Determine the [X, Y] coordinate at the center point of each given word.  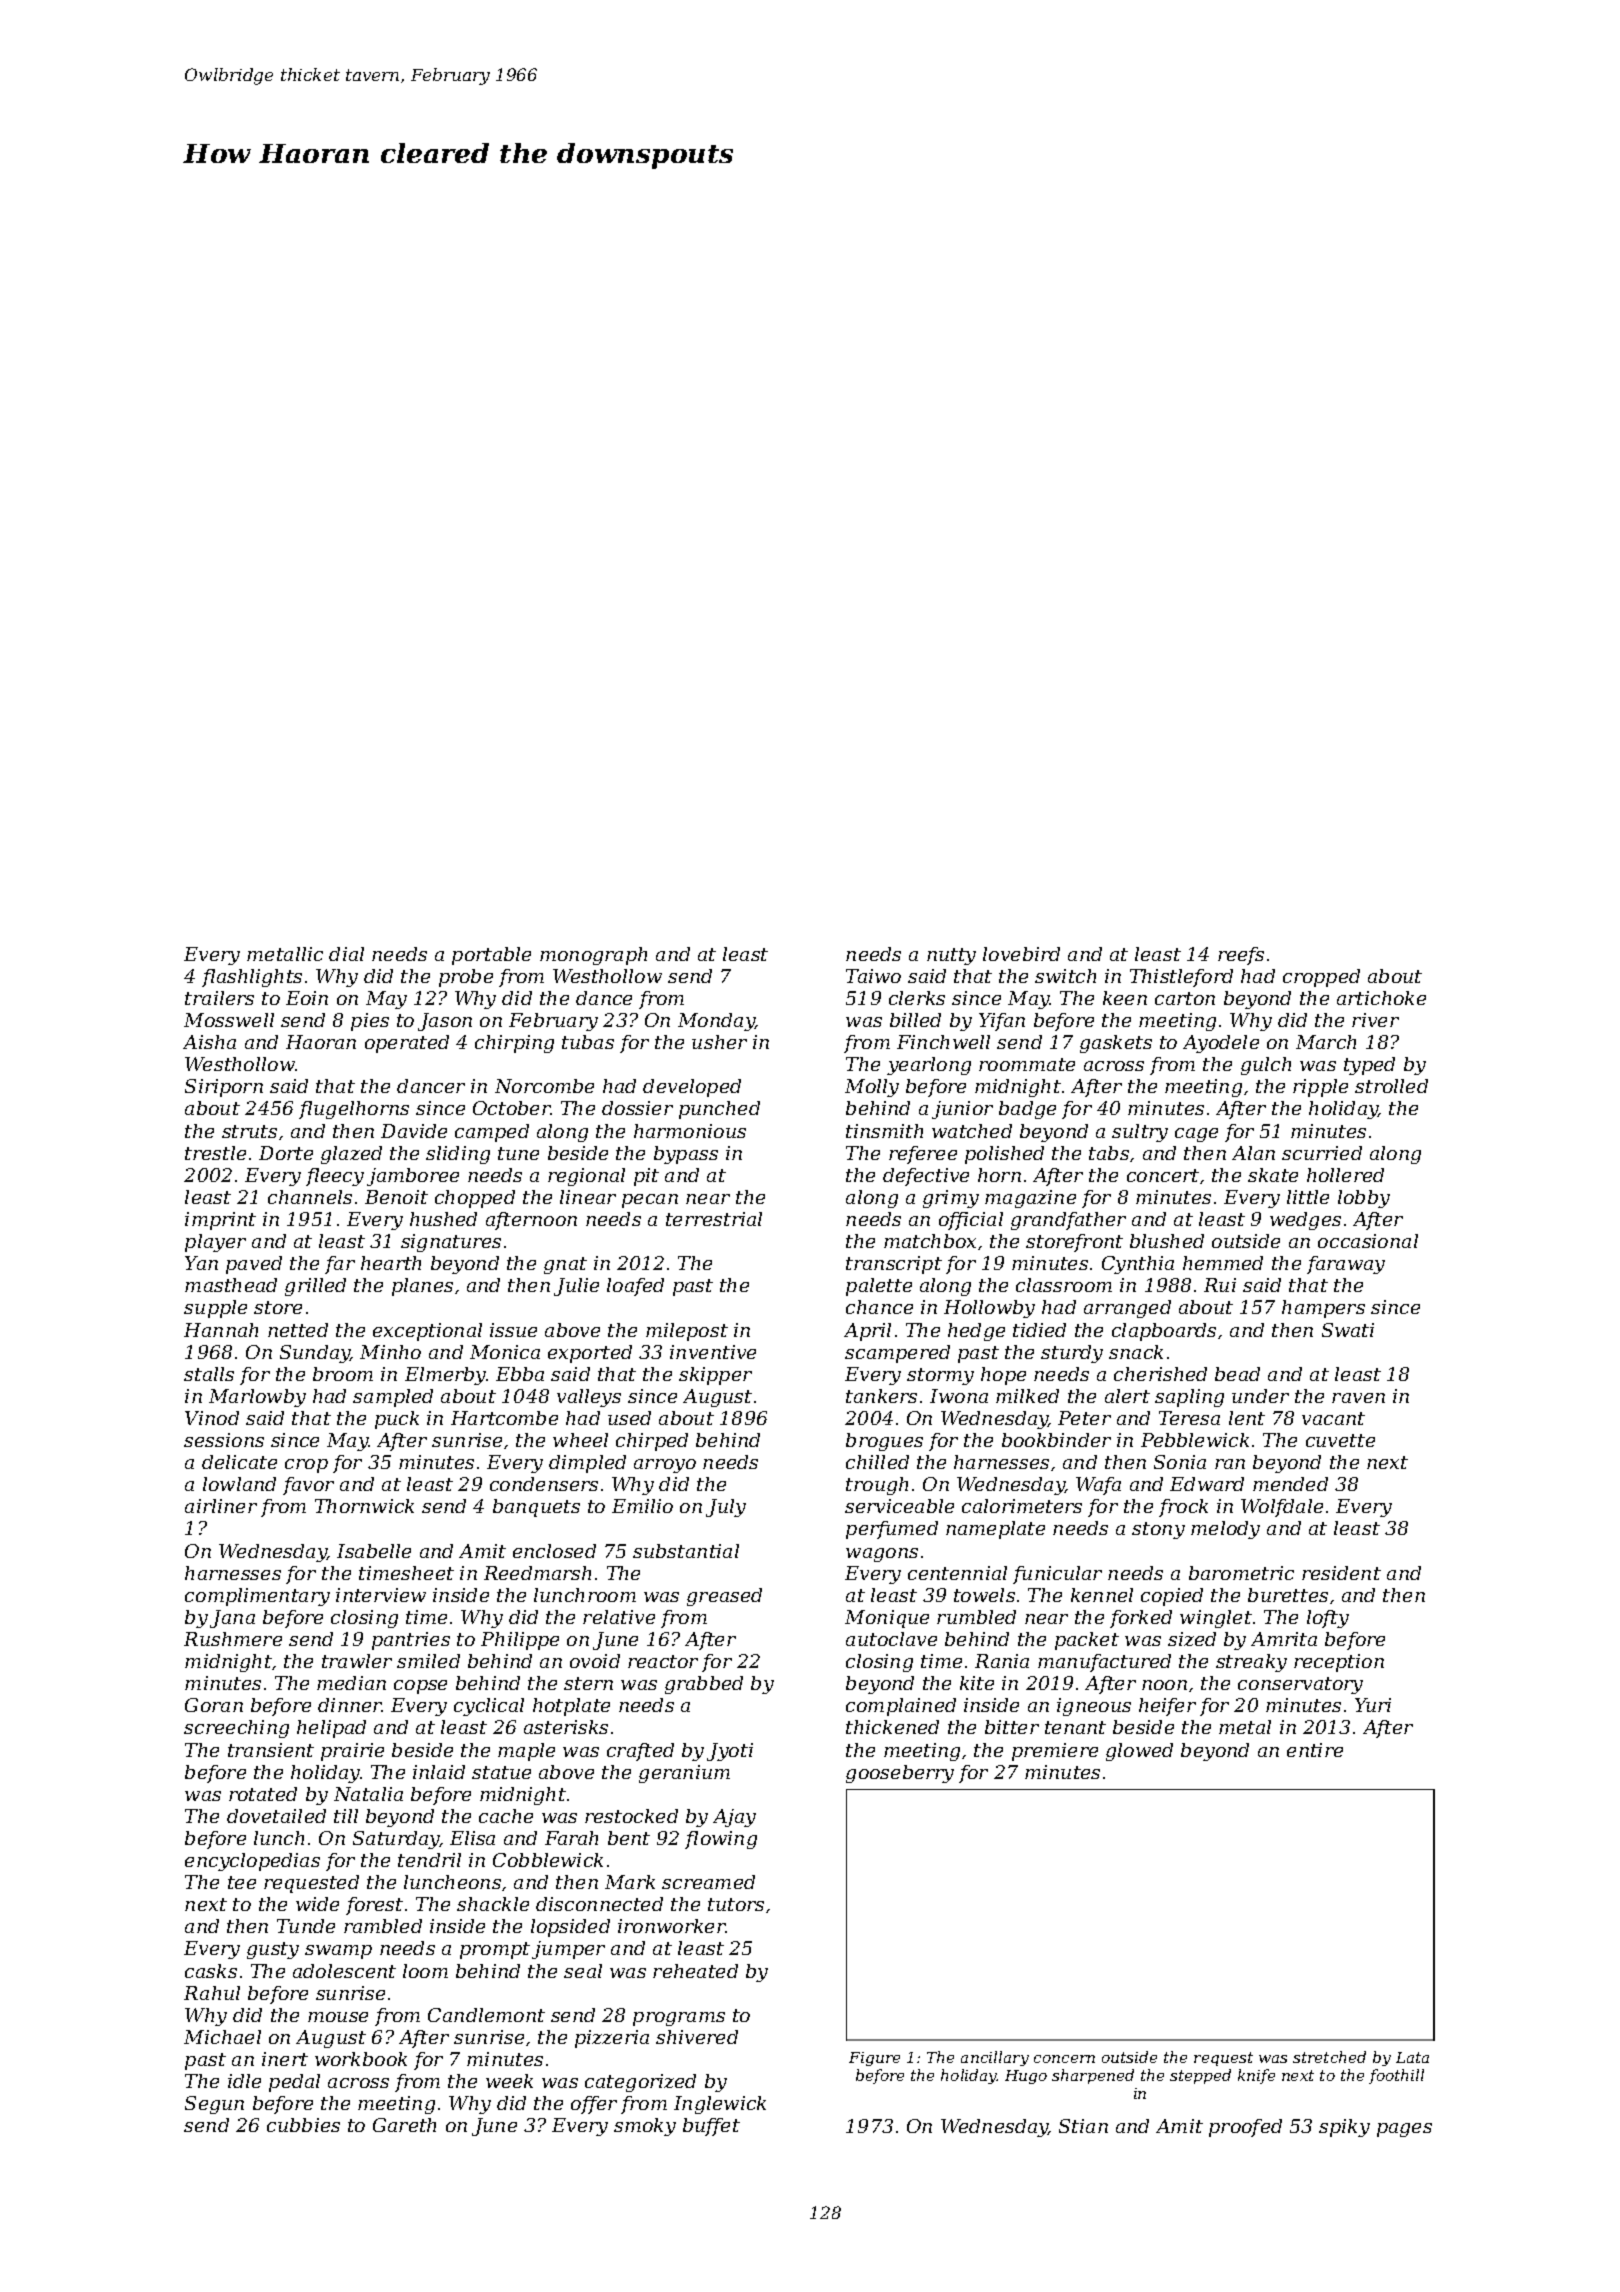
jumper [568, 1950]
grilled [315, 1287]
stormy [940, 1376]
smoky [645, 2127]
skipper [715, 1376]
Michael [222, 2037]
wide [317, 1904]
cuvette [1340, 1440]
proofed [1245, 2128]
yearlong [929, 1066]
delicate [239, 1462]
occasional [1368, 1241]
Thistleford [1181, 978]
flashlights [252, 978]
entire [1315, 1750]
